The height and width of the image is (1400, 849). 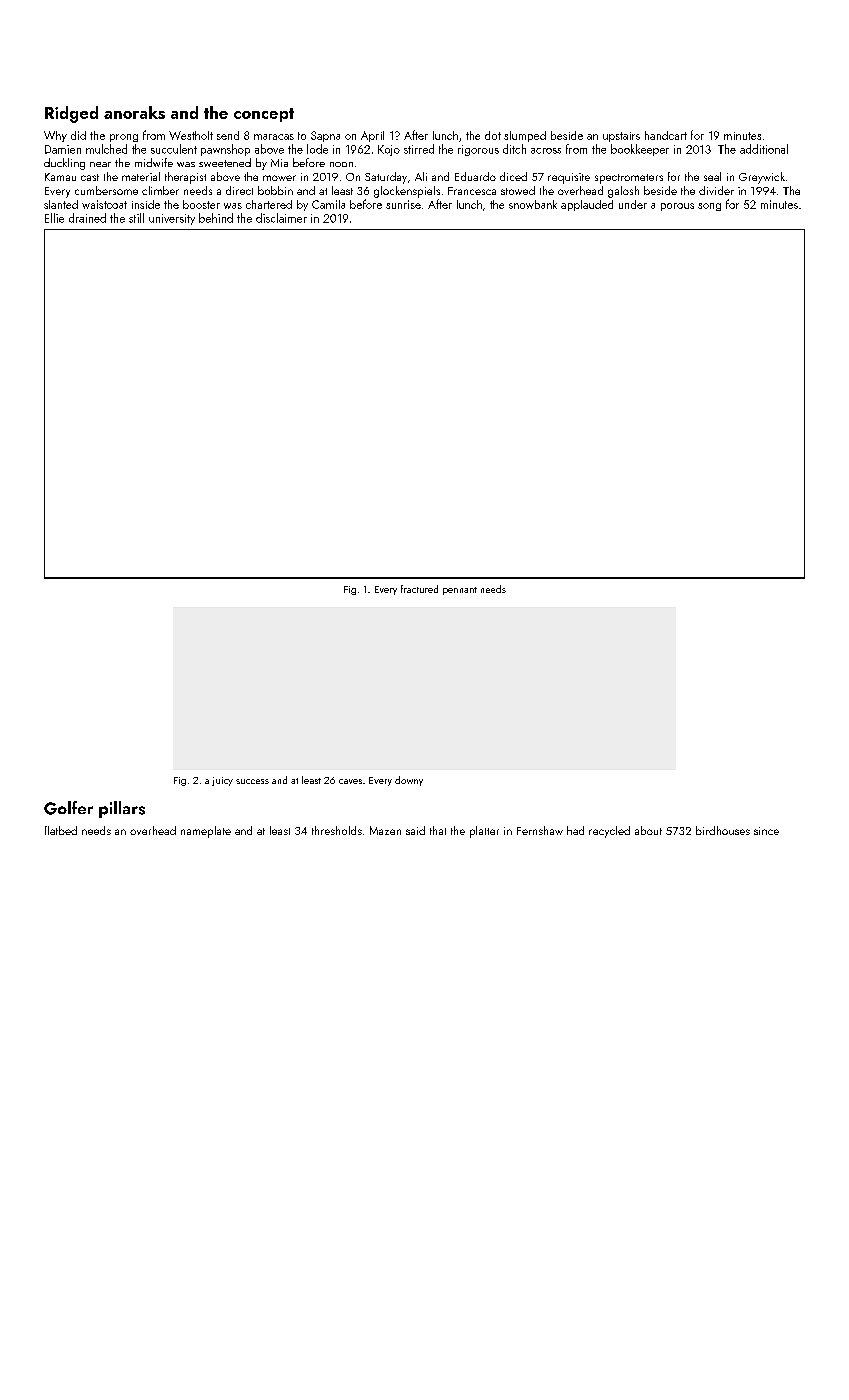 I want to click on song, so click(x=709, y=207).
